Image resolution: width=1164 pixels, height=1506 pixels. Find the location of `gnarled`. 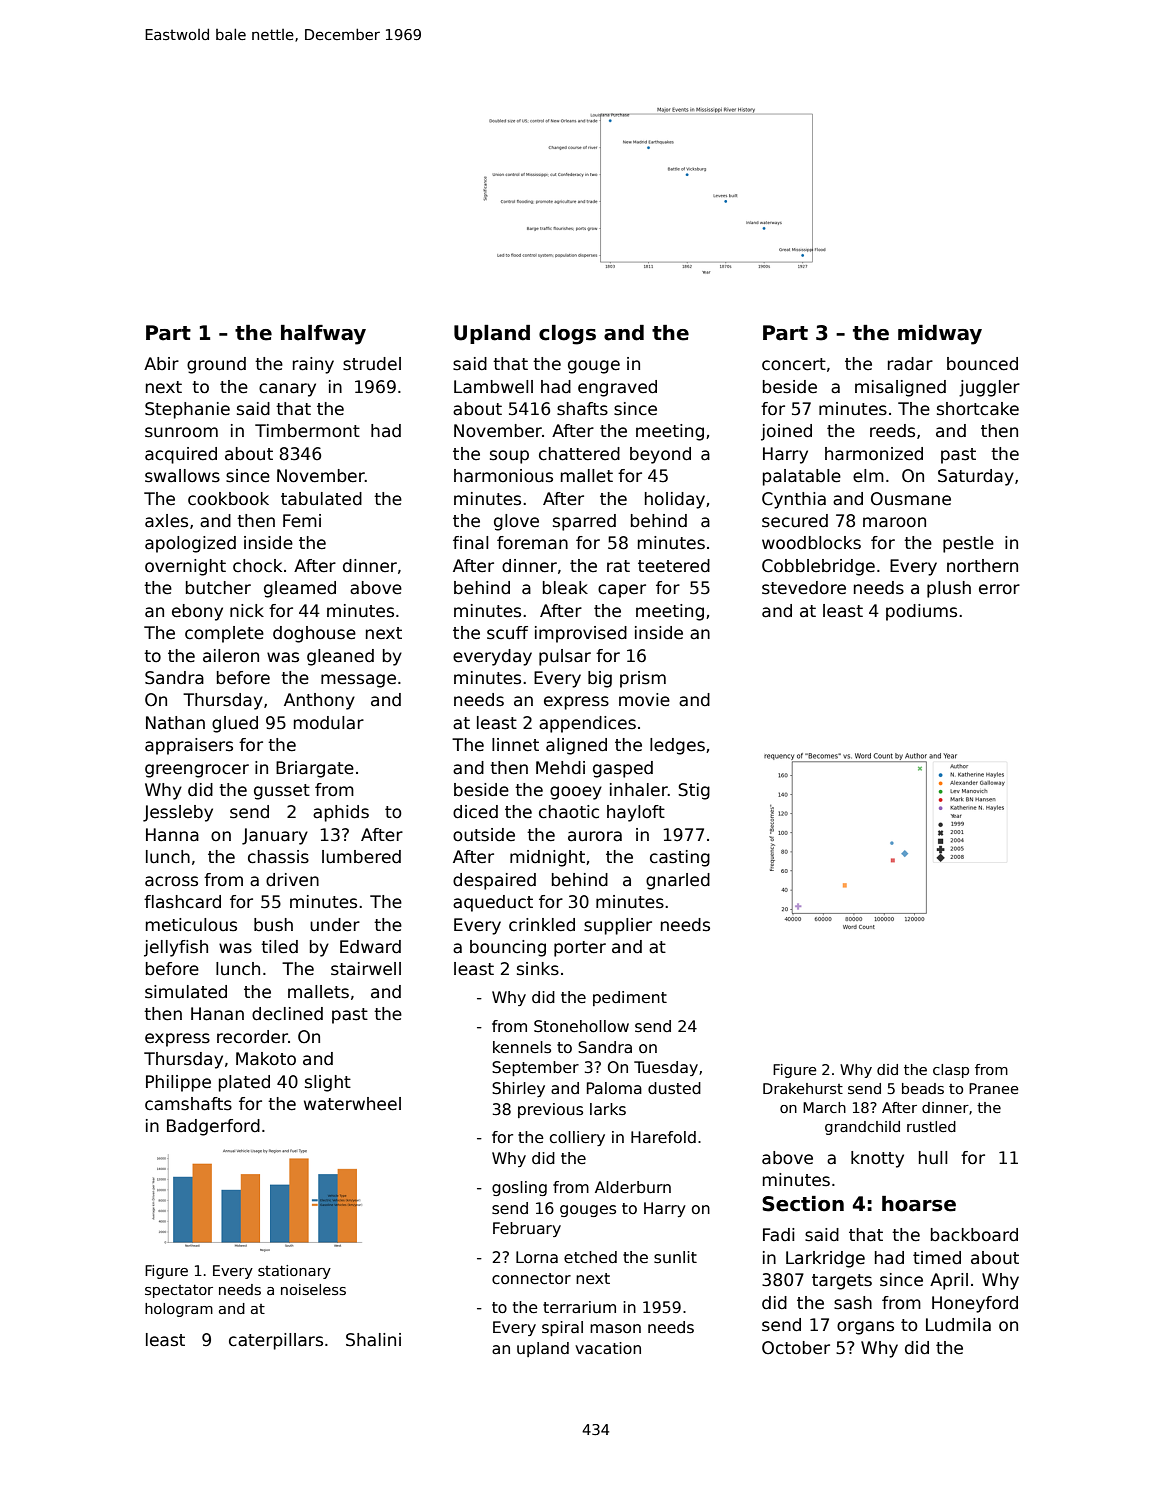

gnarled is located at coordinates (678, 881).
